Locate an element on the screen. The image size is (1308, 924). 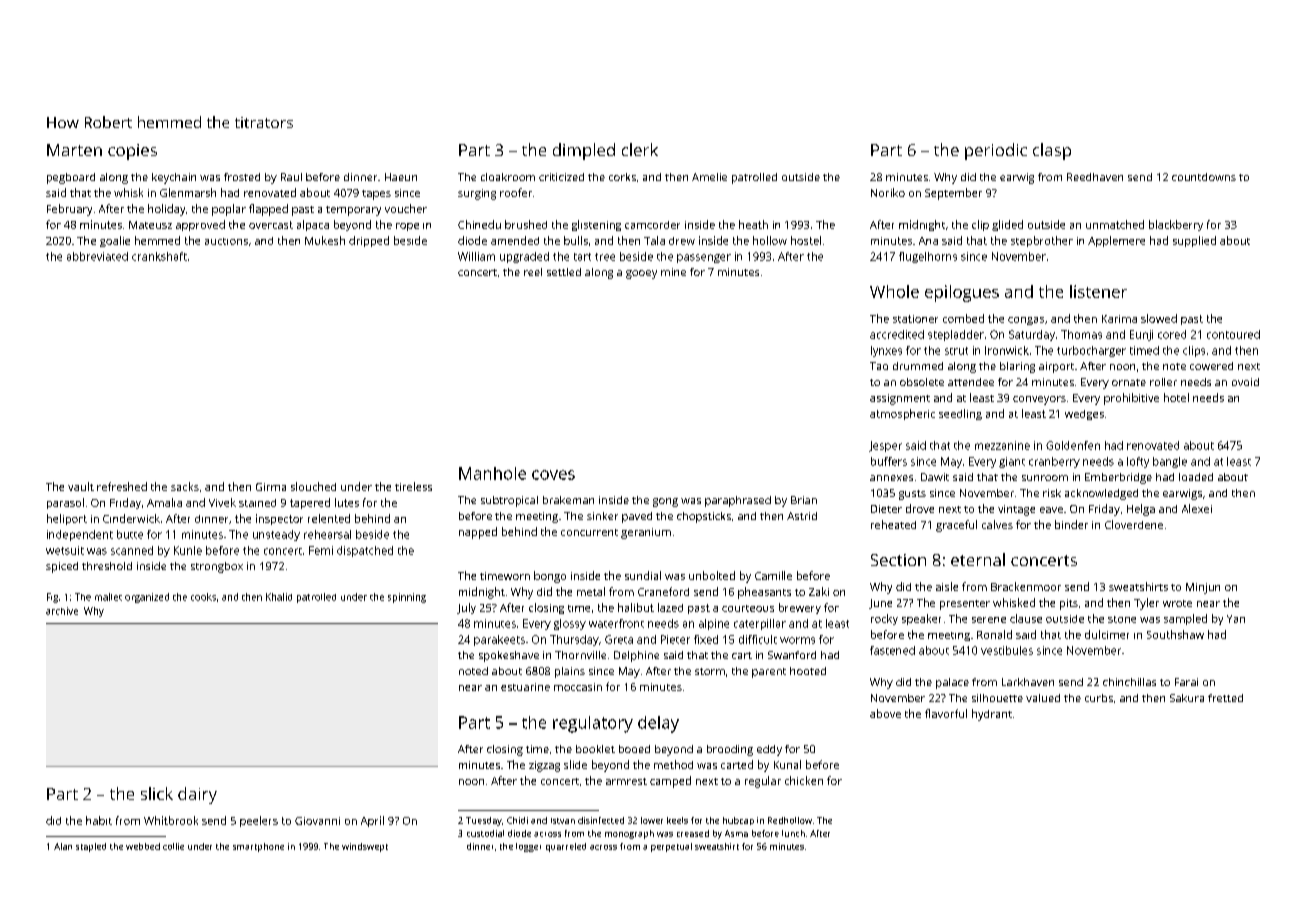
hooted is located at coordinates (808, 671).
